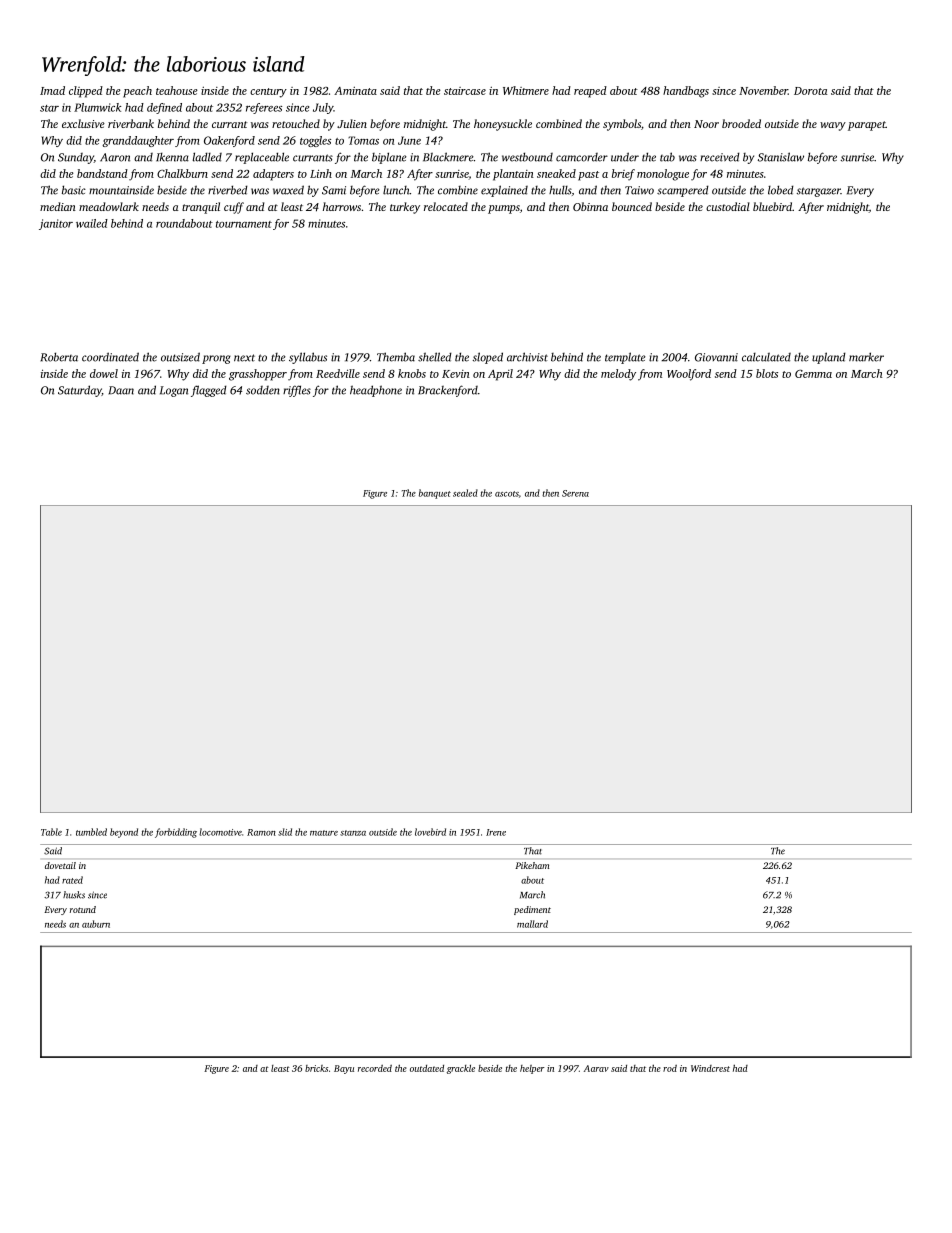  What do you see at coordinates (496, 832) in the image?
I see `Irene` at bounding box center [496, 832].
